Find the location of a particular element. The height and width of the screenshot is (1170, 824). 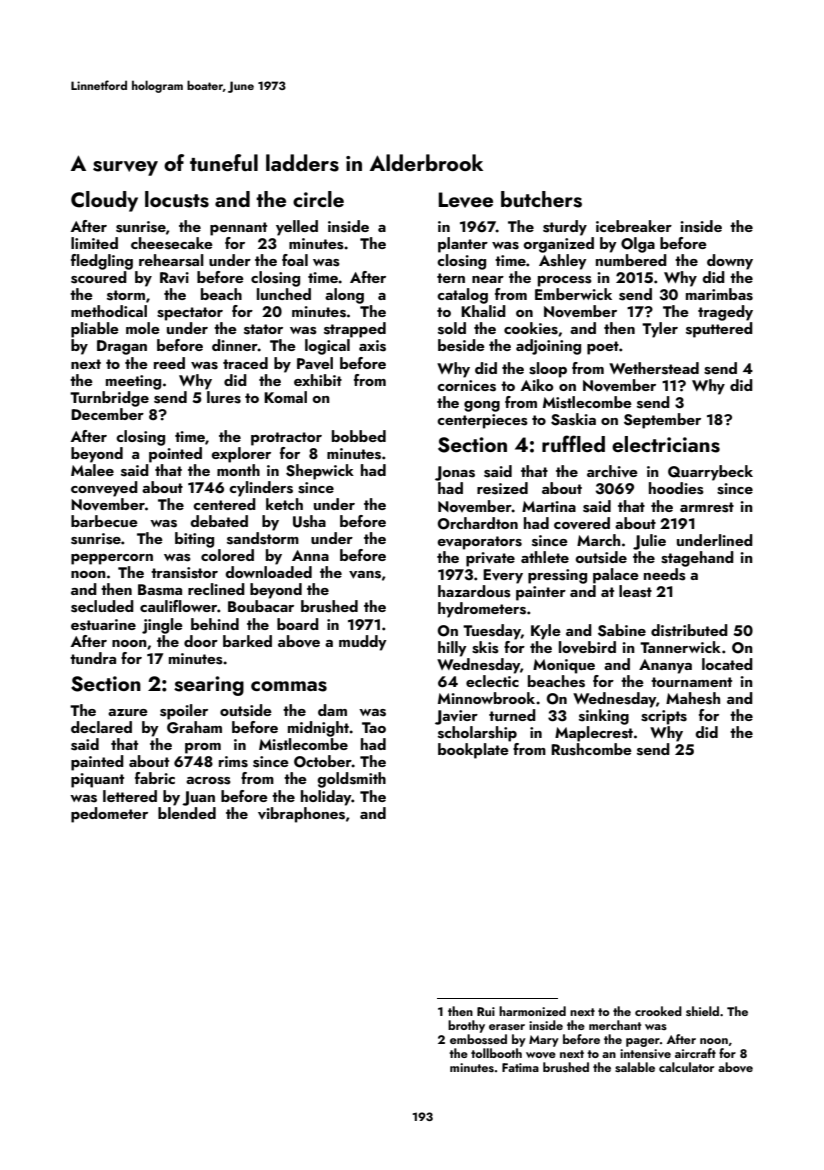

tern is located at coordinates (451, 278).
